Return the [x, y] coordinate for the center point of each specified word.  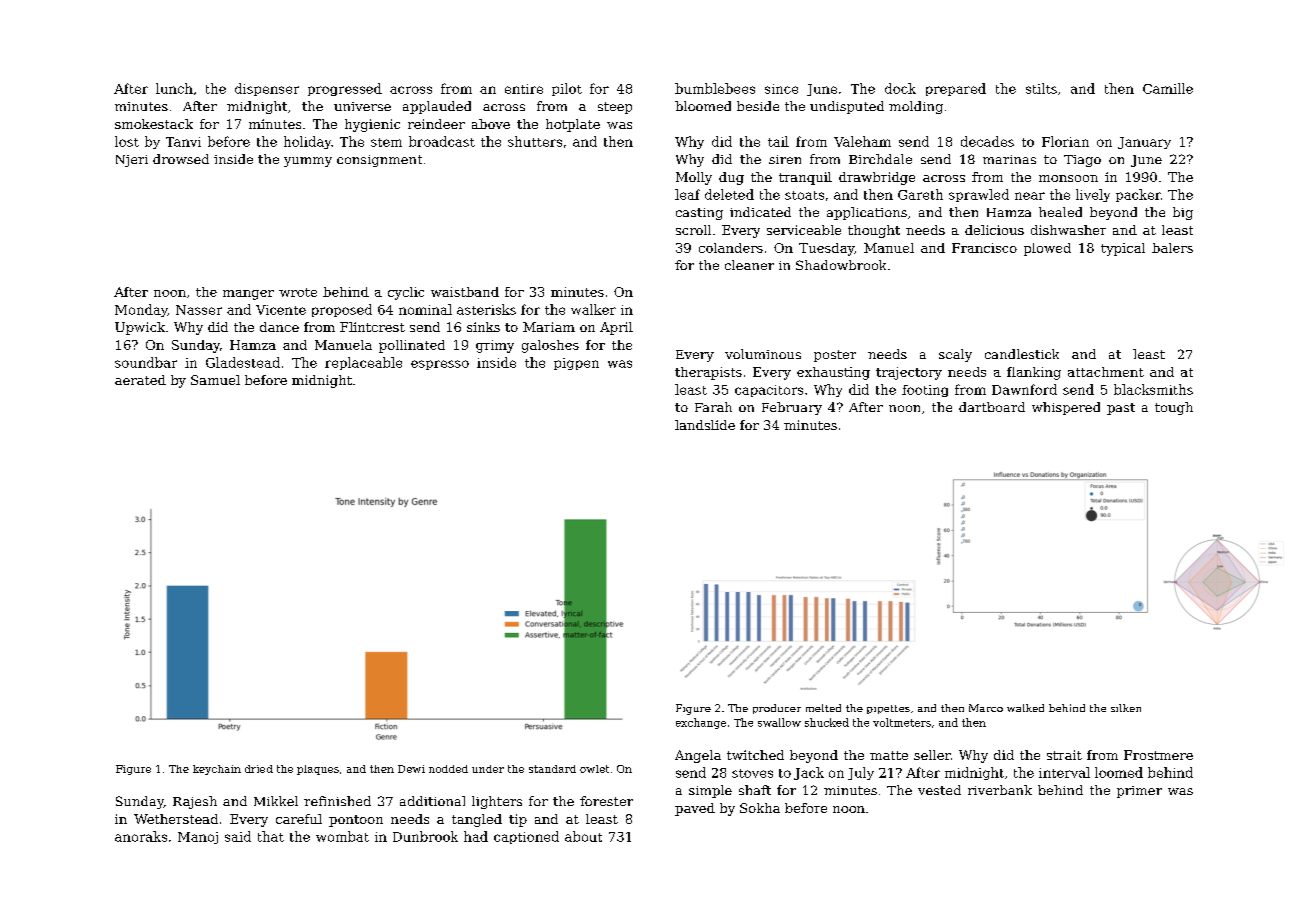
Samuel [215, 380]
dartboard [992, 407]
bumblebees [715, 88]
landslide [705, 425]
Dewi [411, 769]
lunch [174, 88]
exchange [701, 723]
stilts [1041, 88]
